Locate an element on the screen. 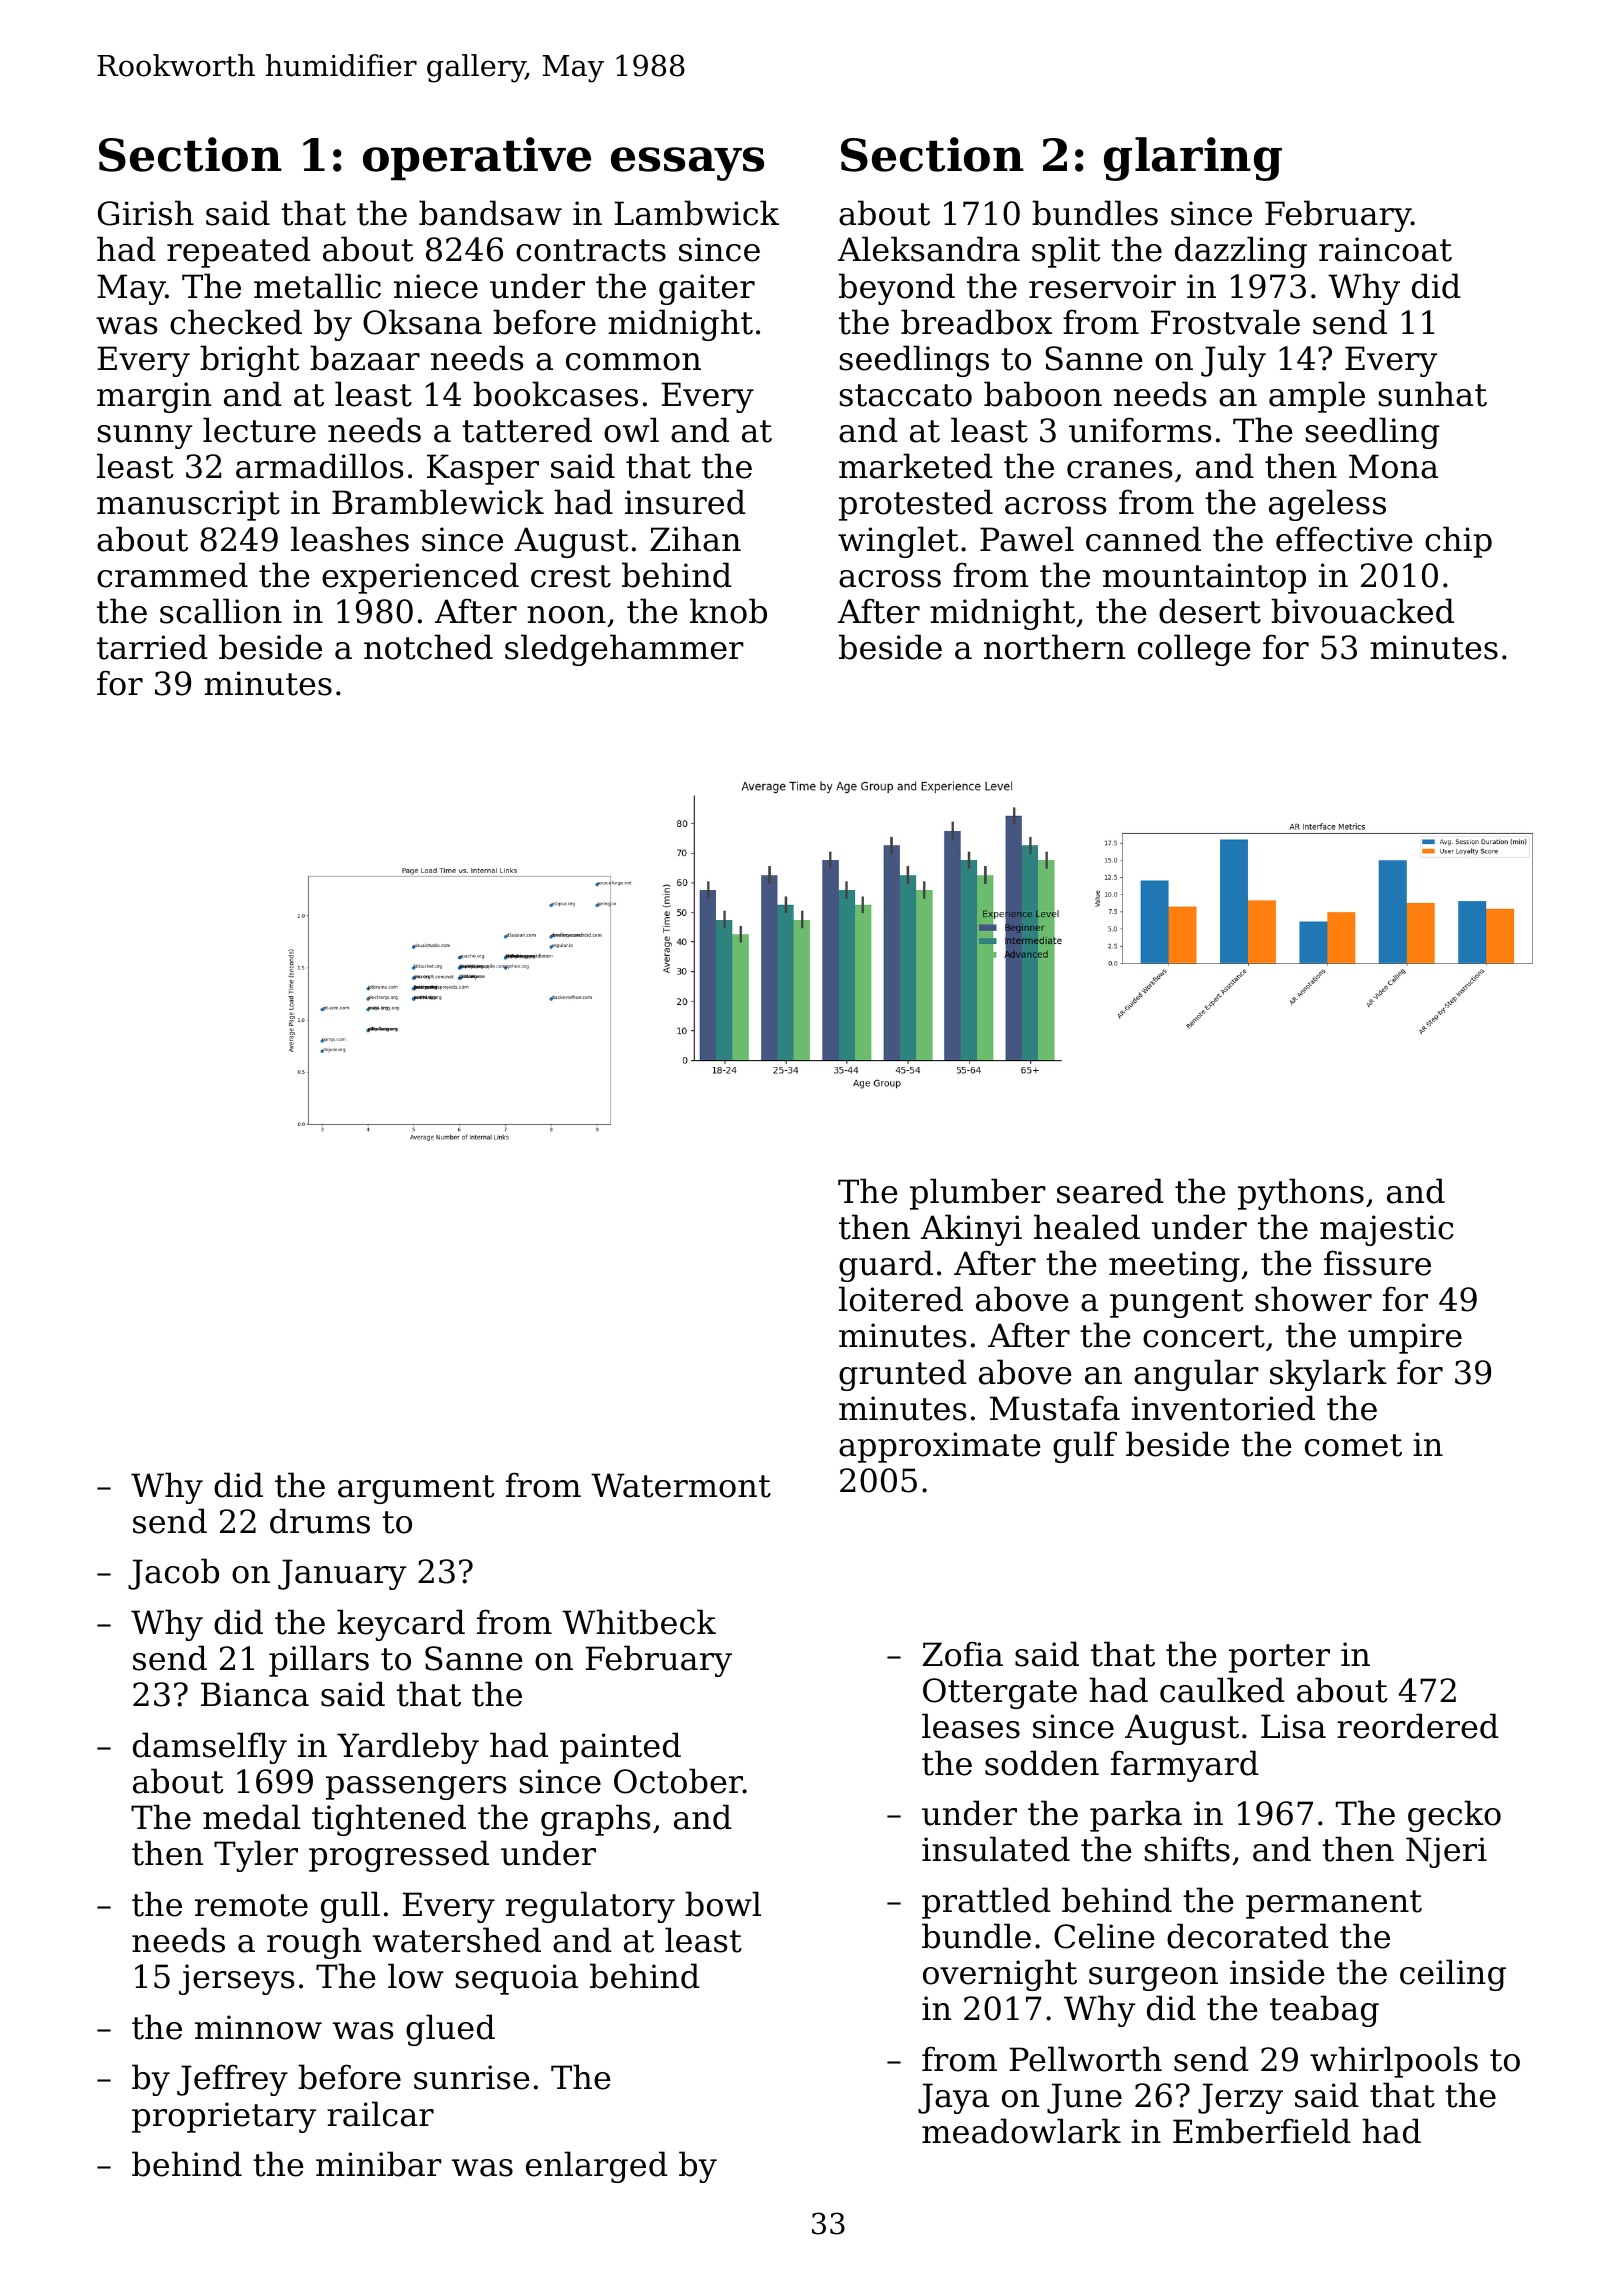 This screenshot has height=2292, width=1620. inventoried is located at coordinates (1223, 1408).
